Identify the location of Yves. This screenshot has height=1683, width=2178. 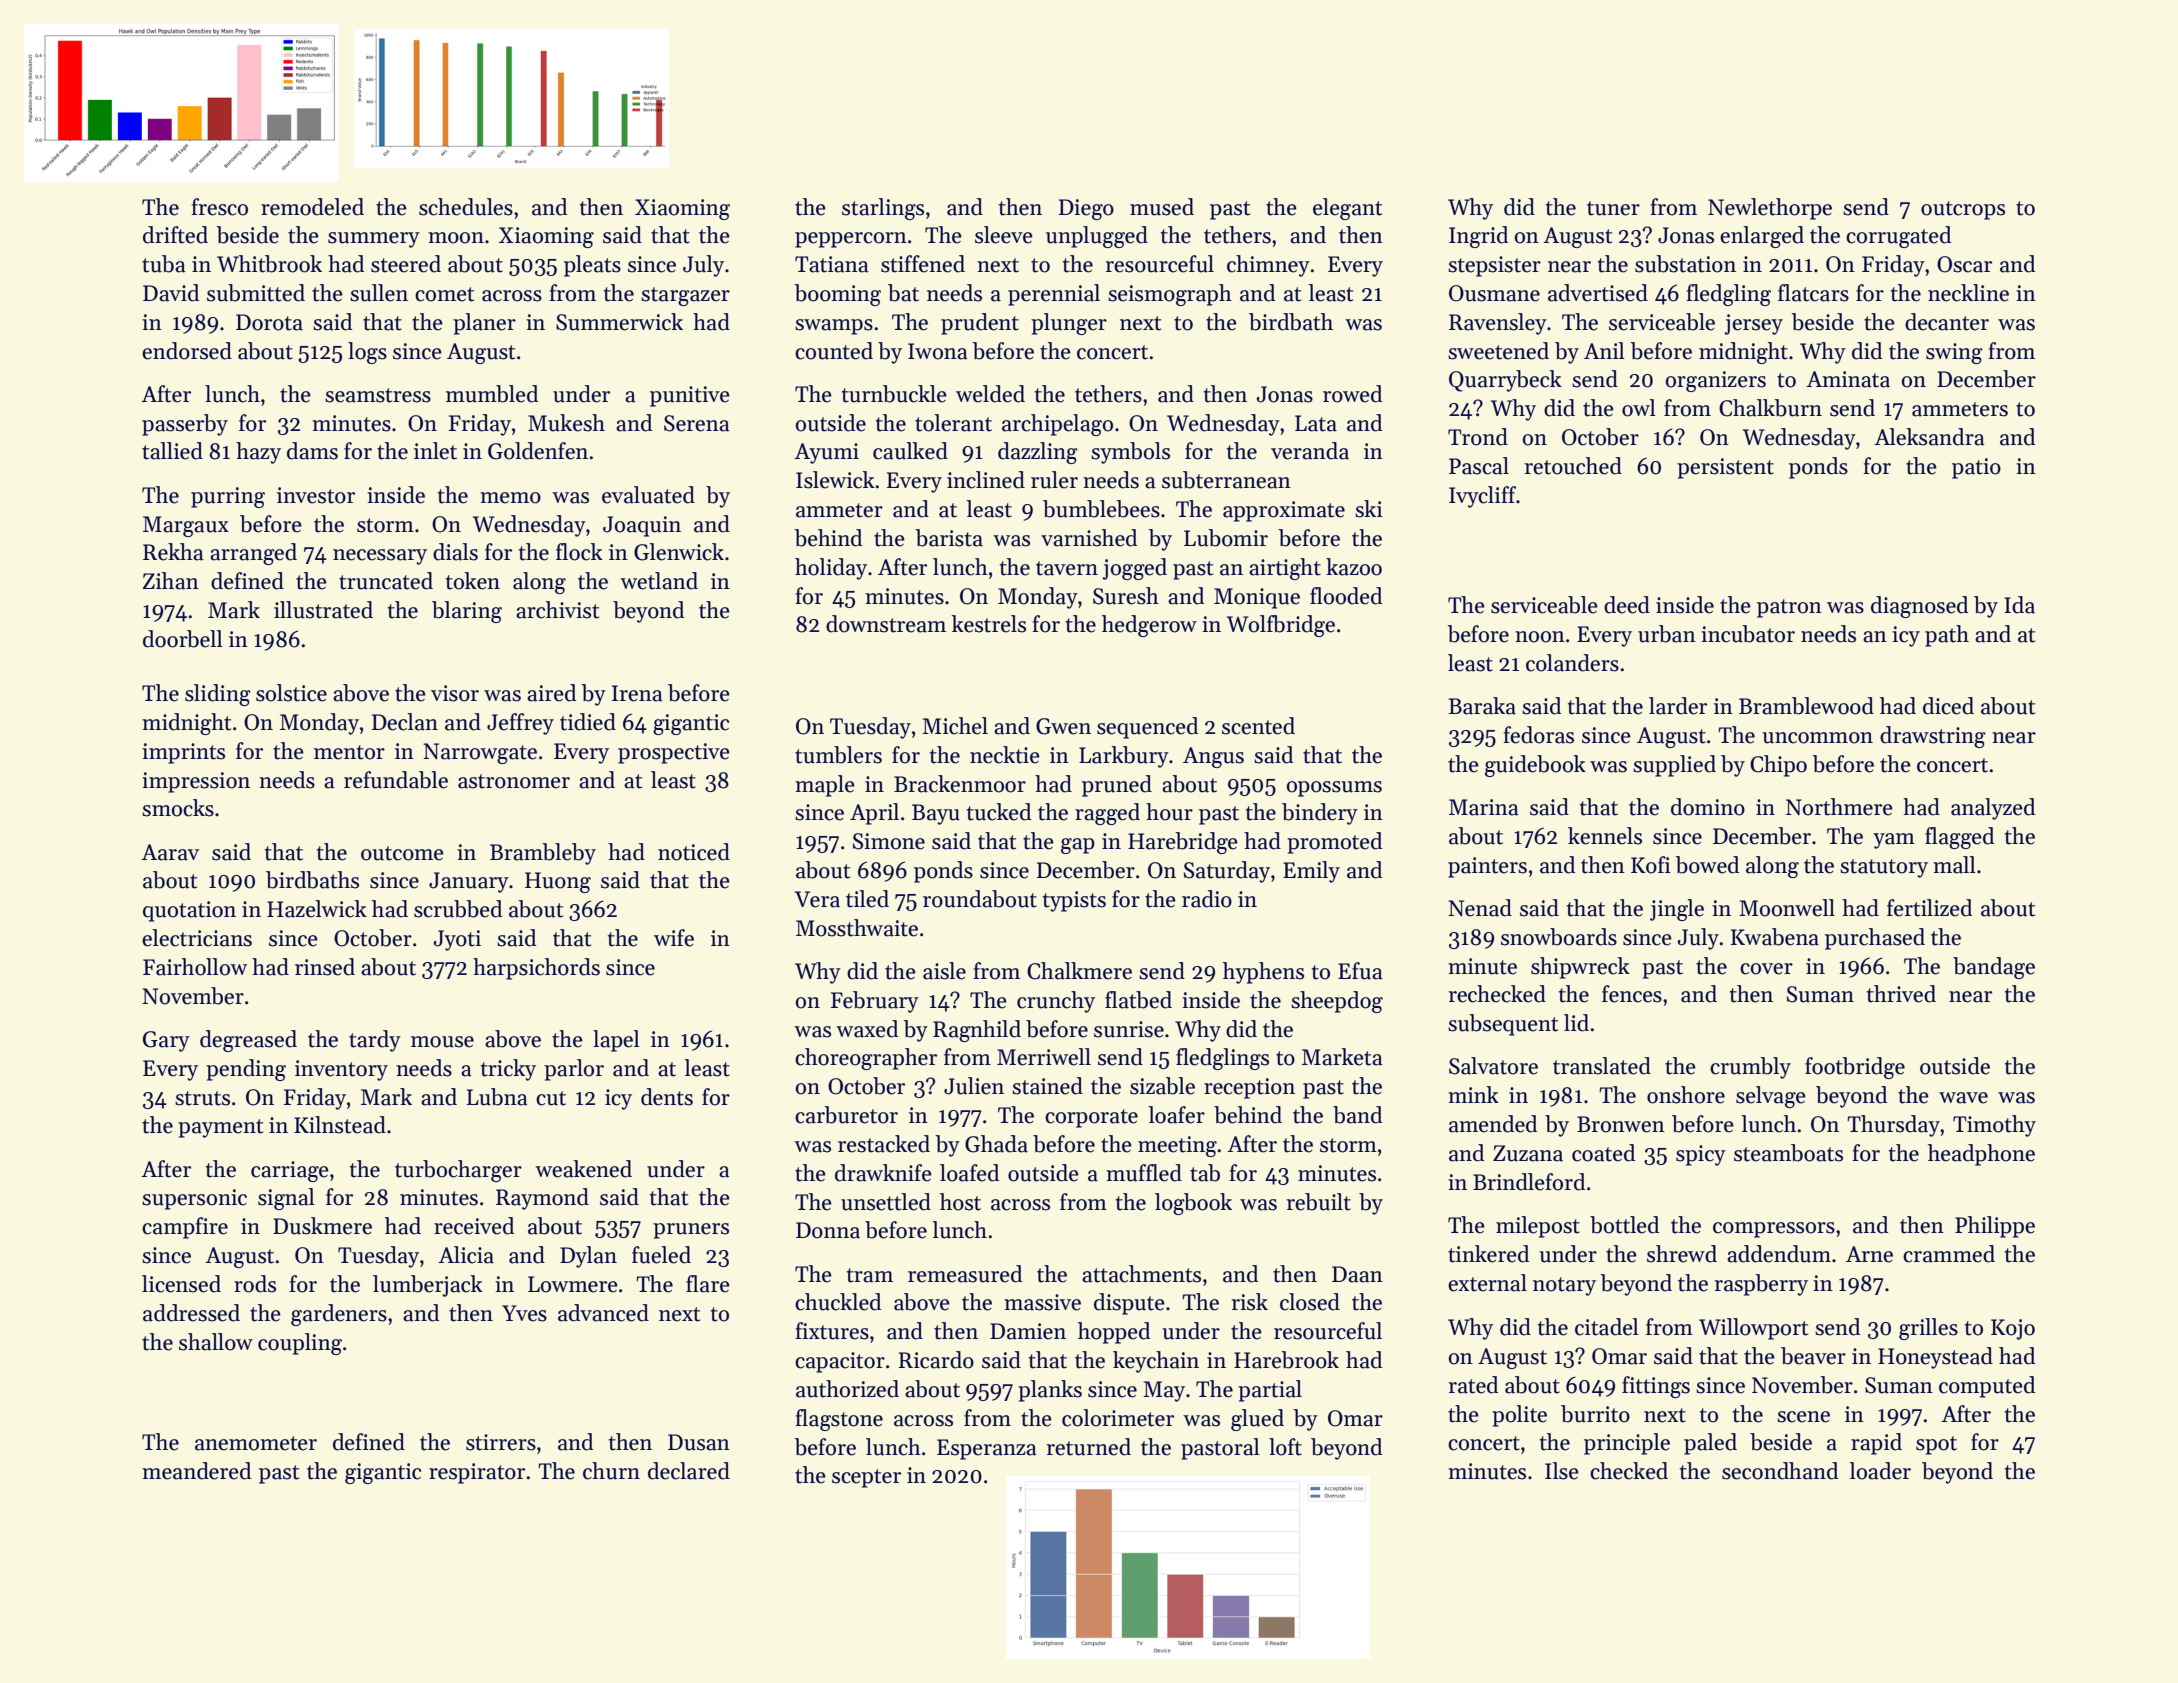
(524, 1313).
